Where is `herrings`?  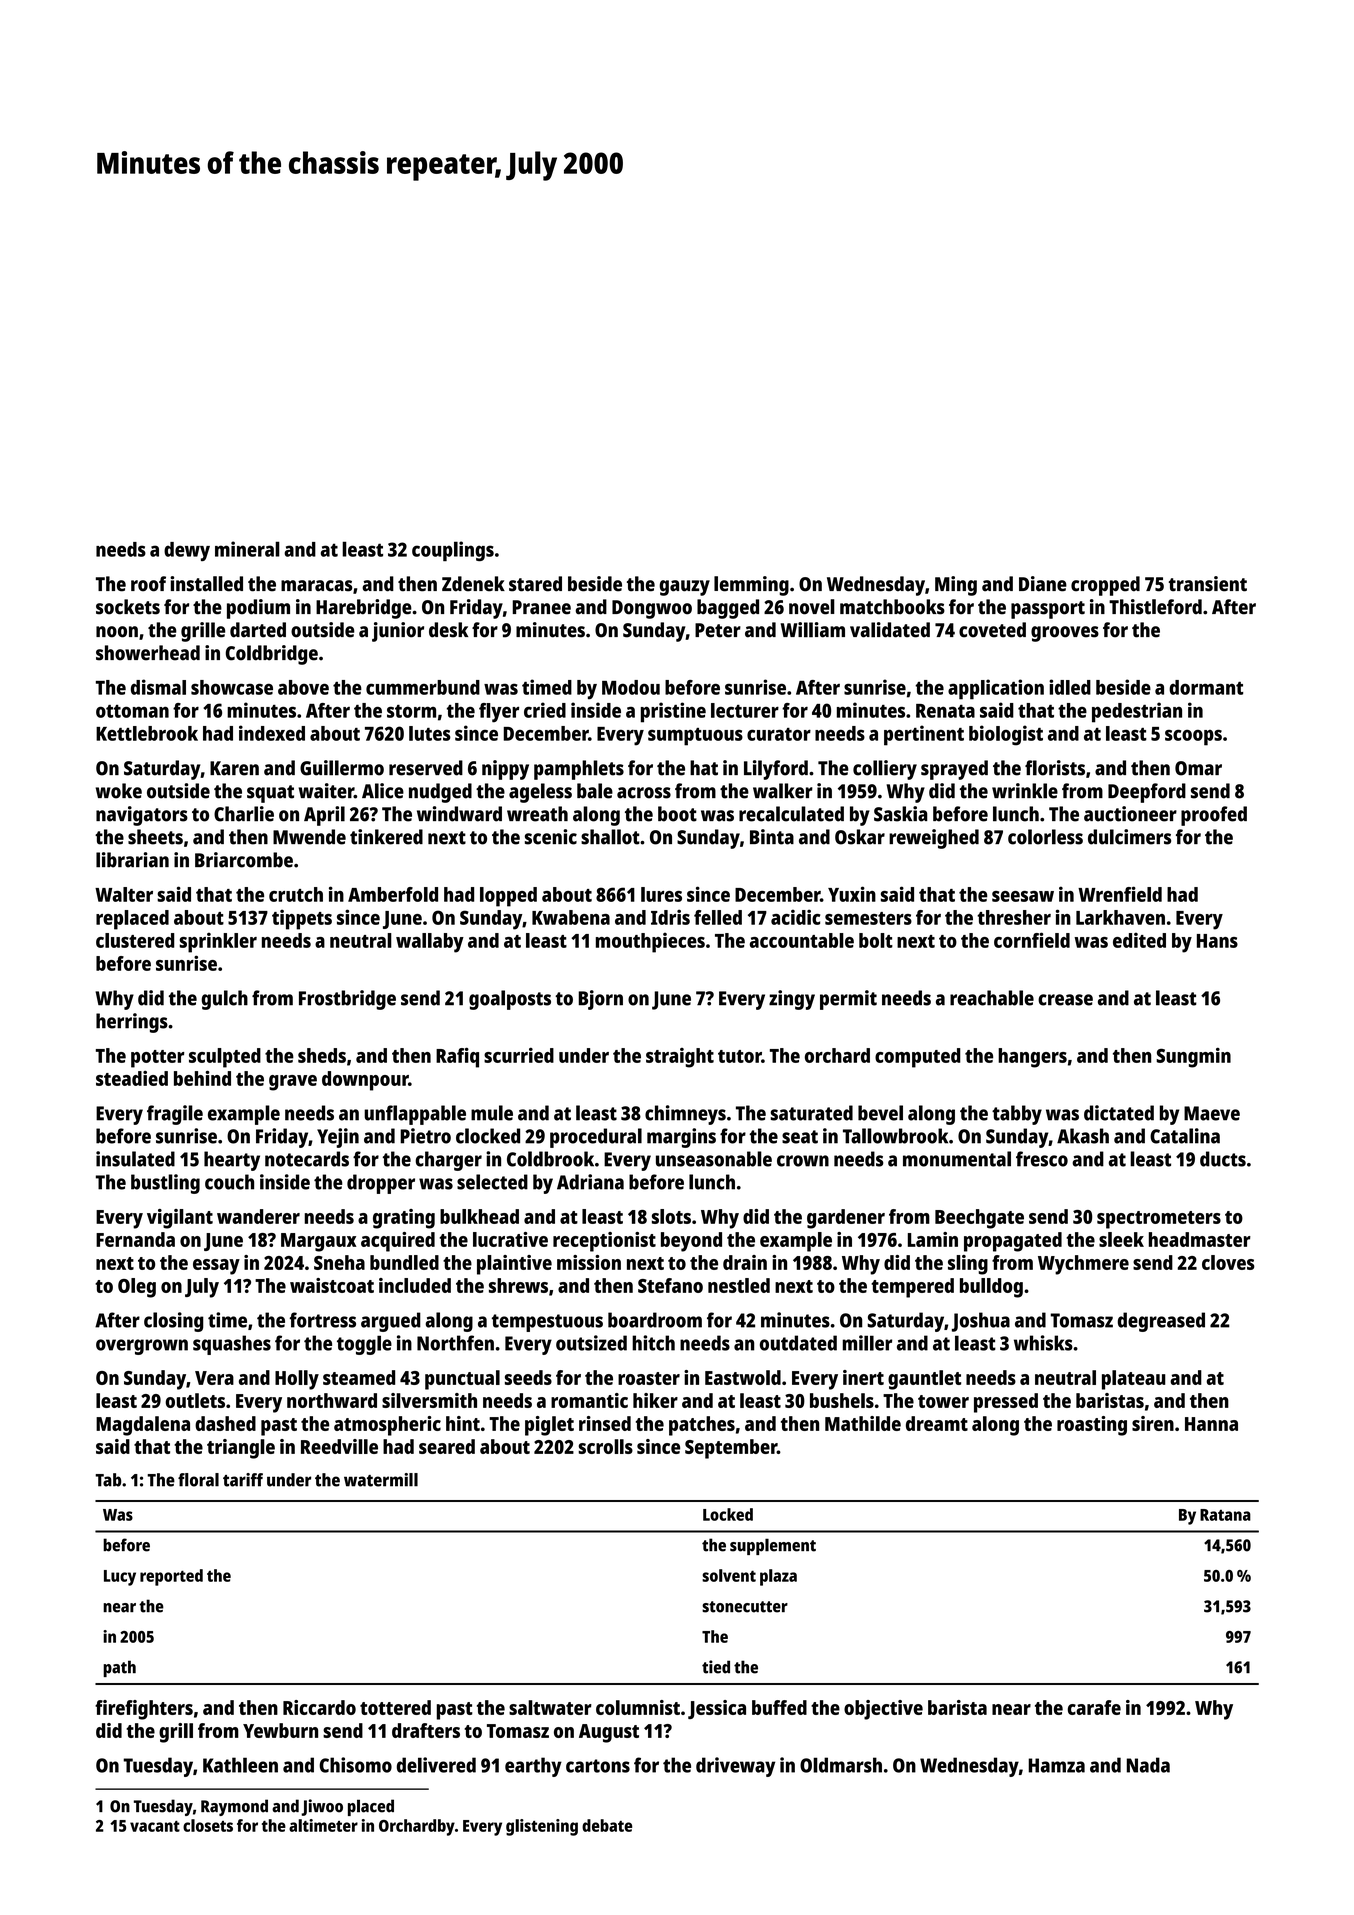 herrings is located at coordinates (132, 1023).
